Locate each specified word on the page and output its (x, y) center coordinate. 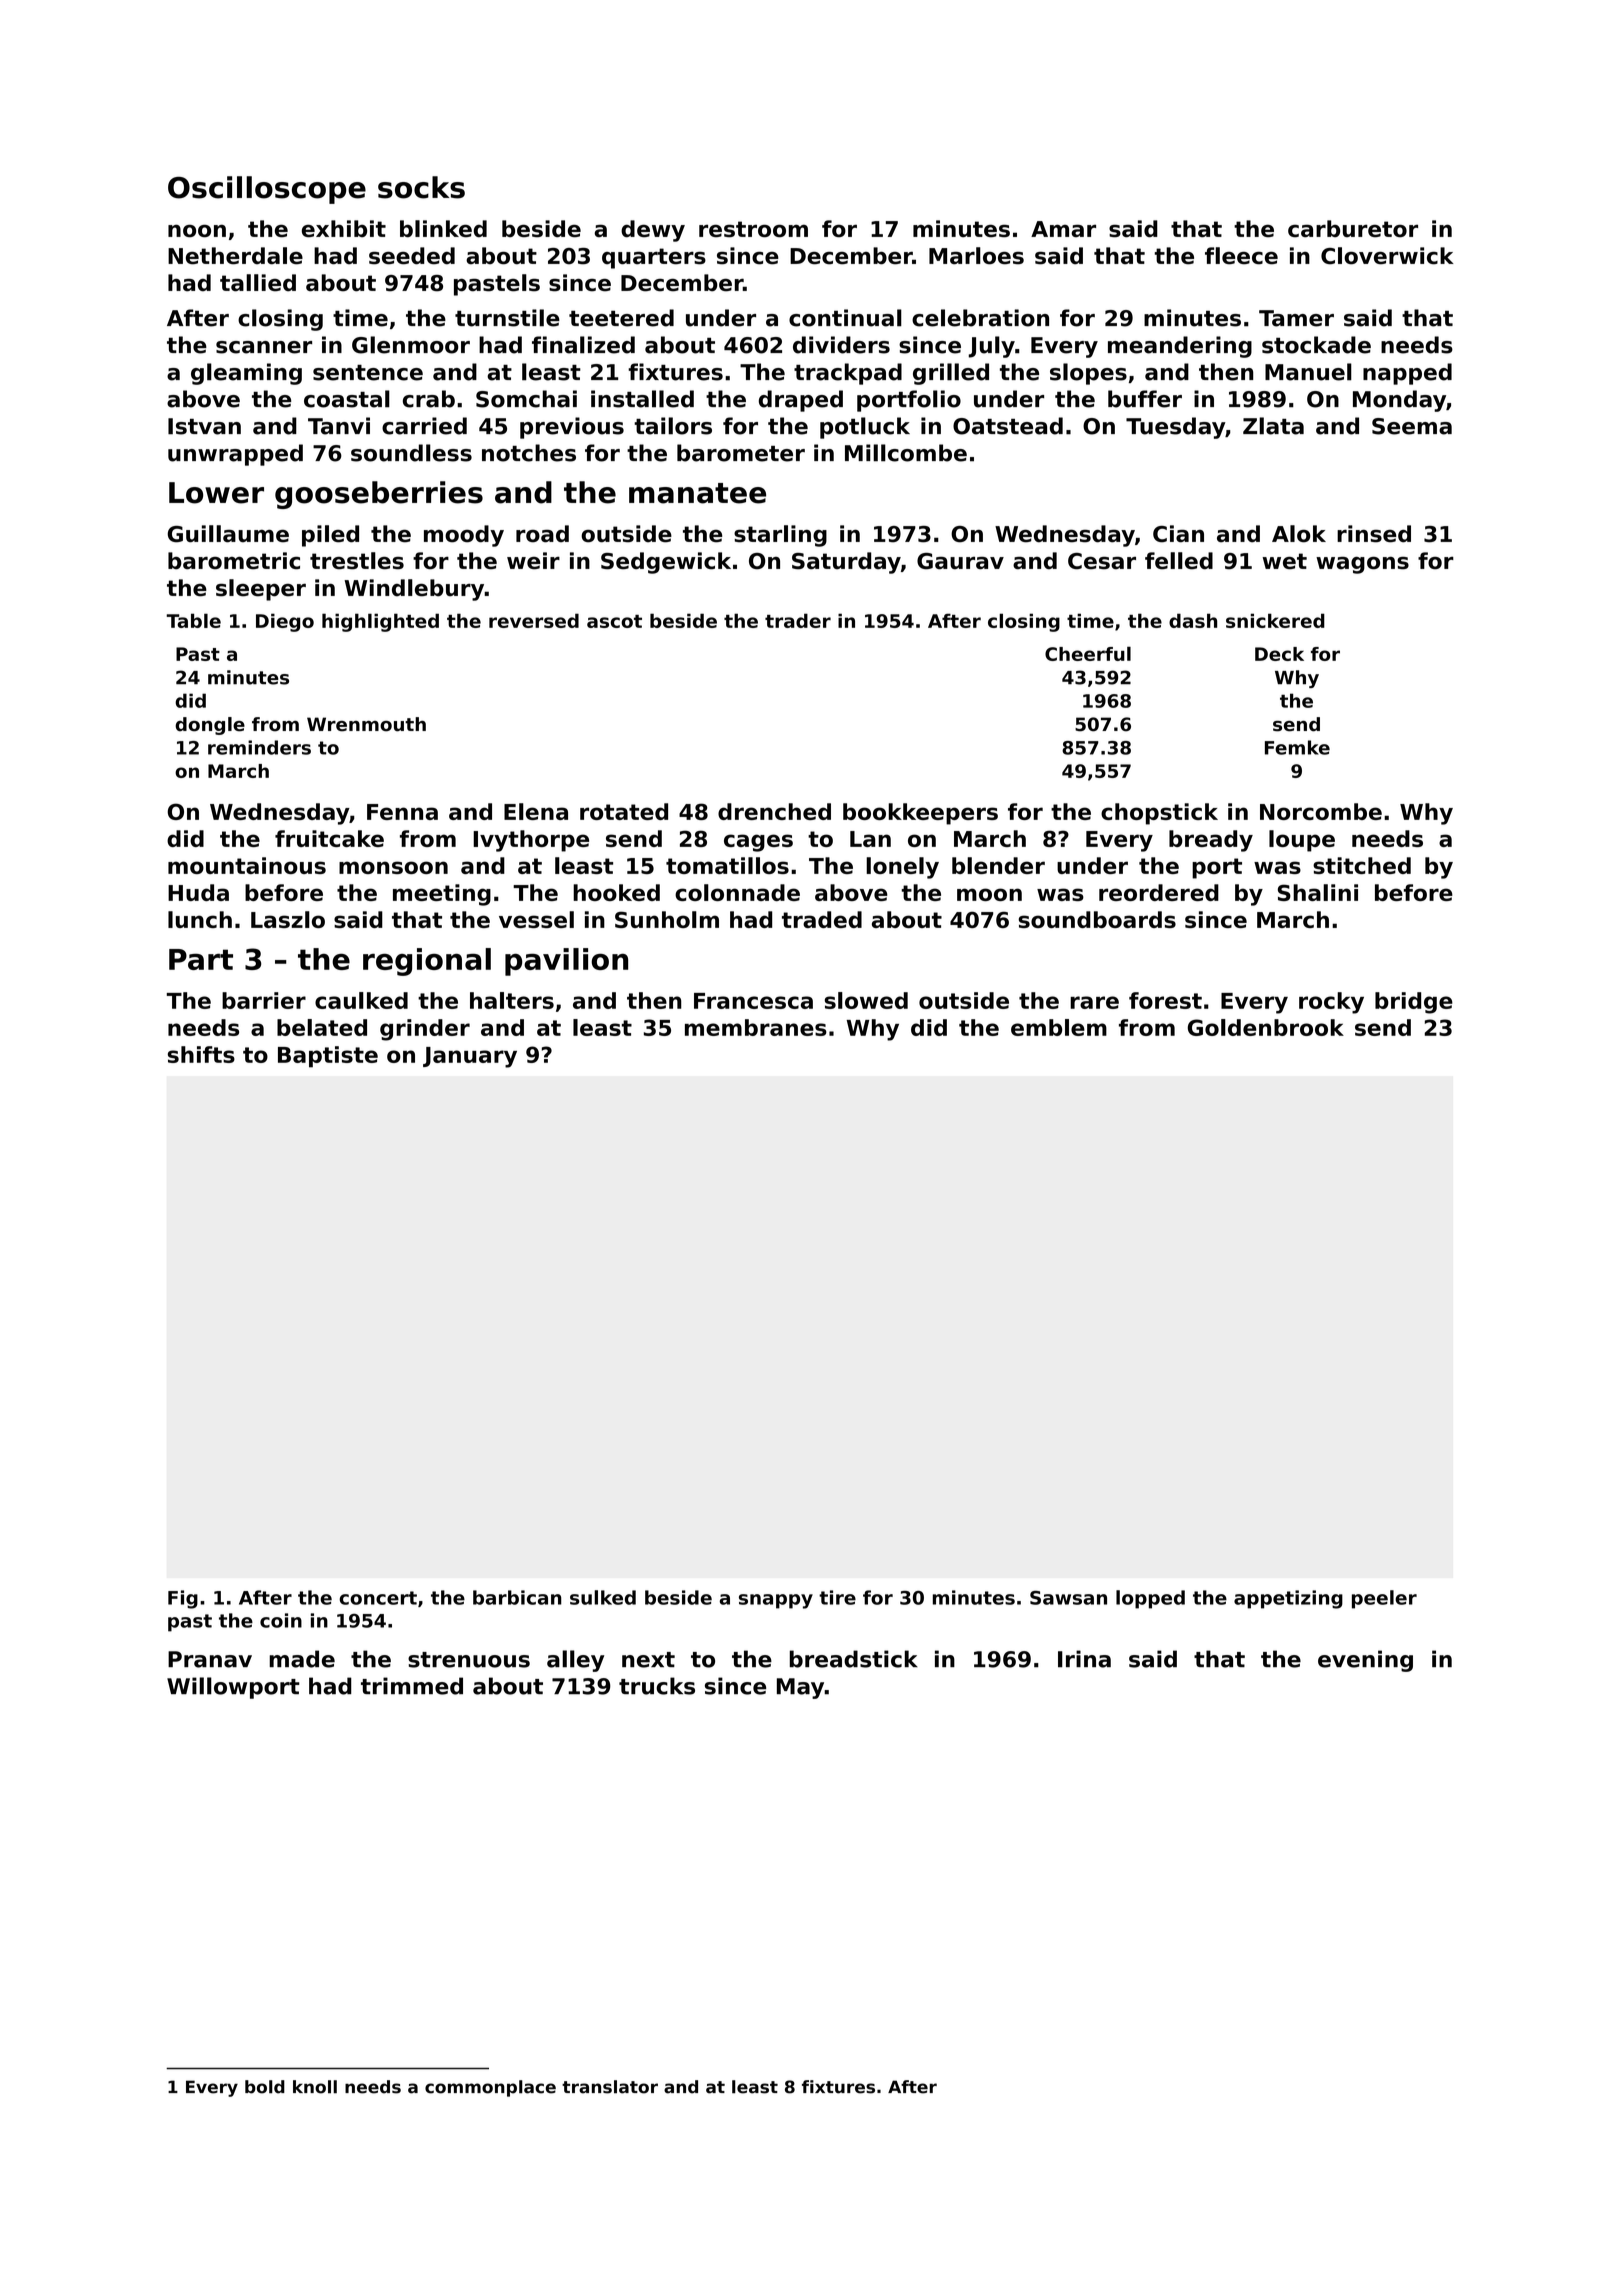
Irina (1084, 1659)
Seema (1412, 426)
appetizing (1288, 1599)
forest (1165, 1000)
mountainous (247, 865)
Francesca (753, 1001)
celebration (980, 318)
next (648, 1660)
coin (281, 1620)
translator (610, 2087)
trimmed (412, 1686)
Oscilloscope (267, 190)
